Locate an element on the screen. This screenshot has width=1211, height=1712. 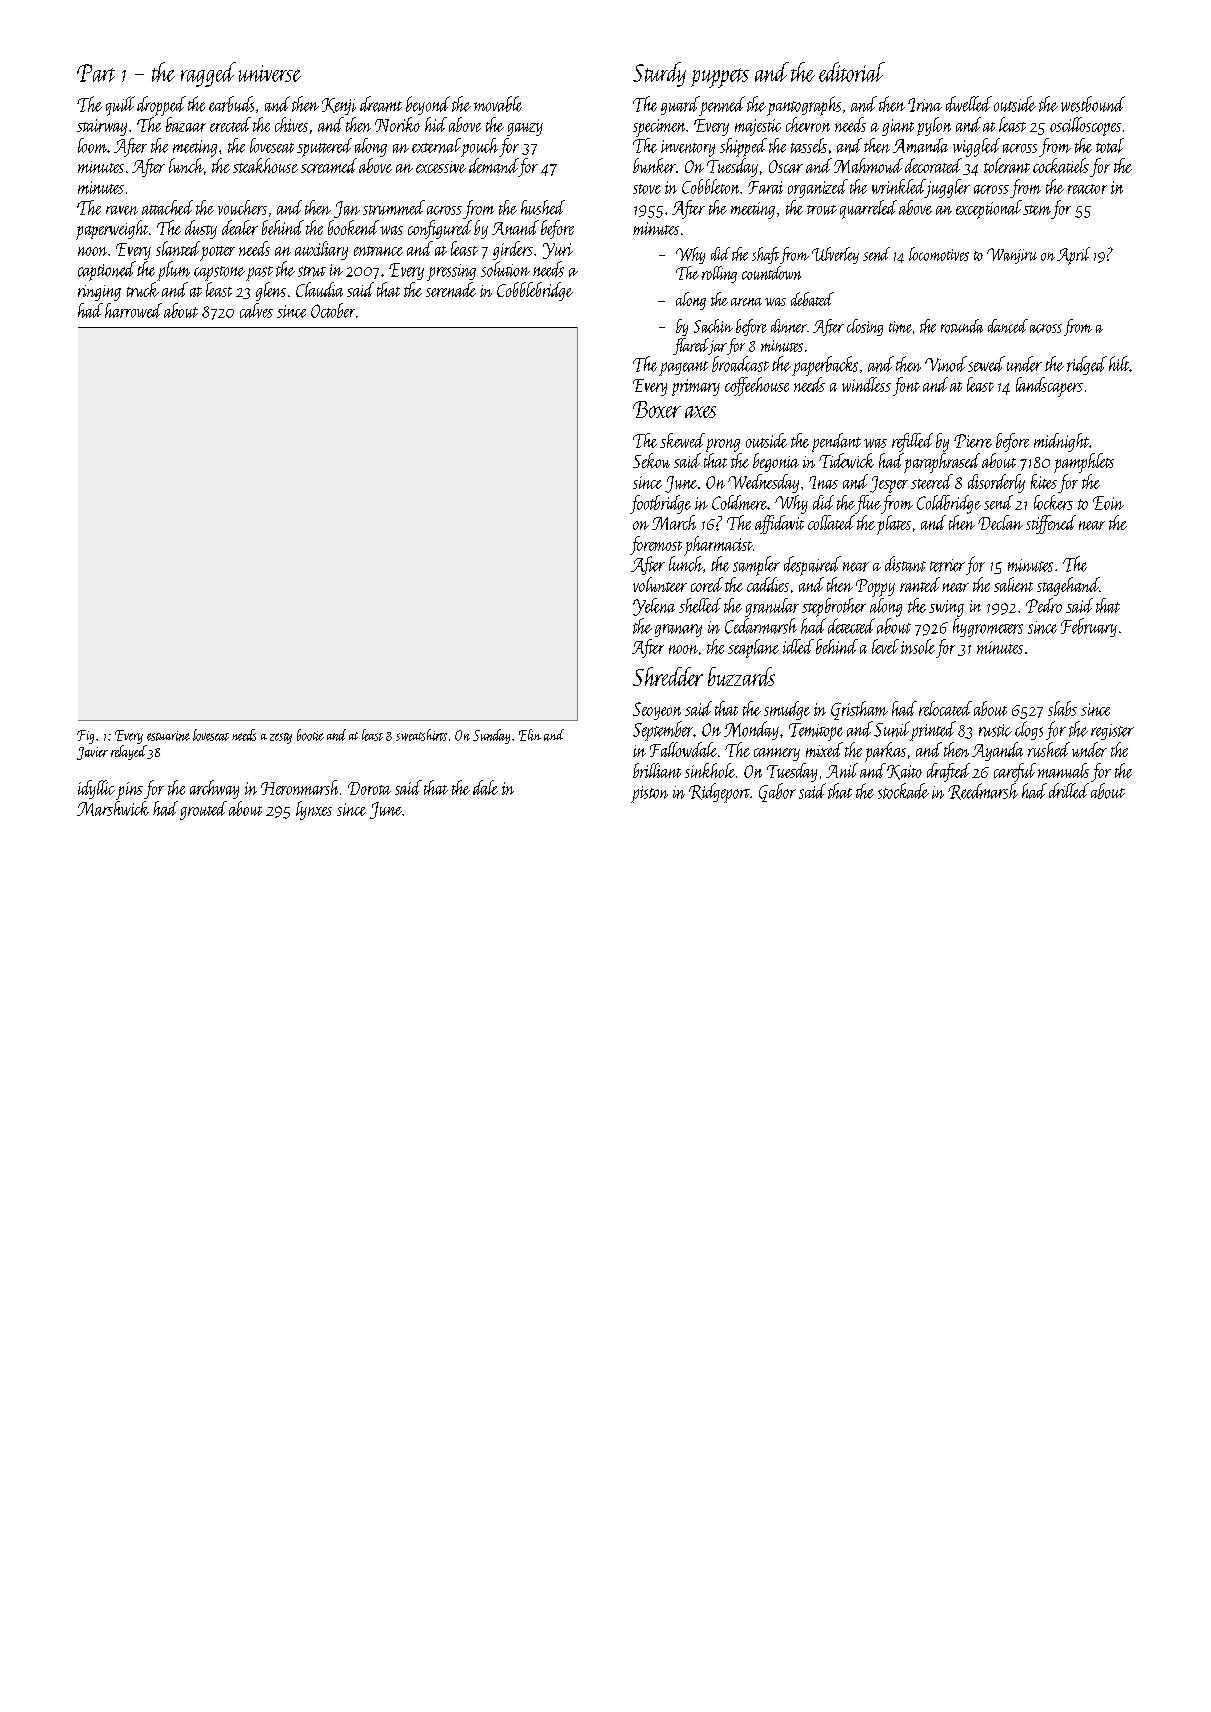
Irina is located at coordinates (925, 105).
